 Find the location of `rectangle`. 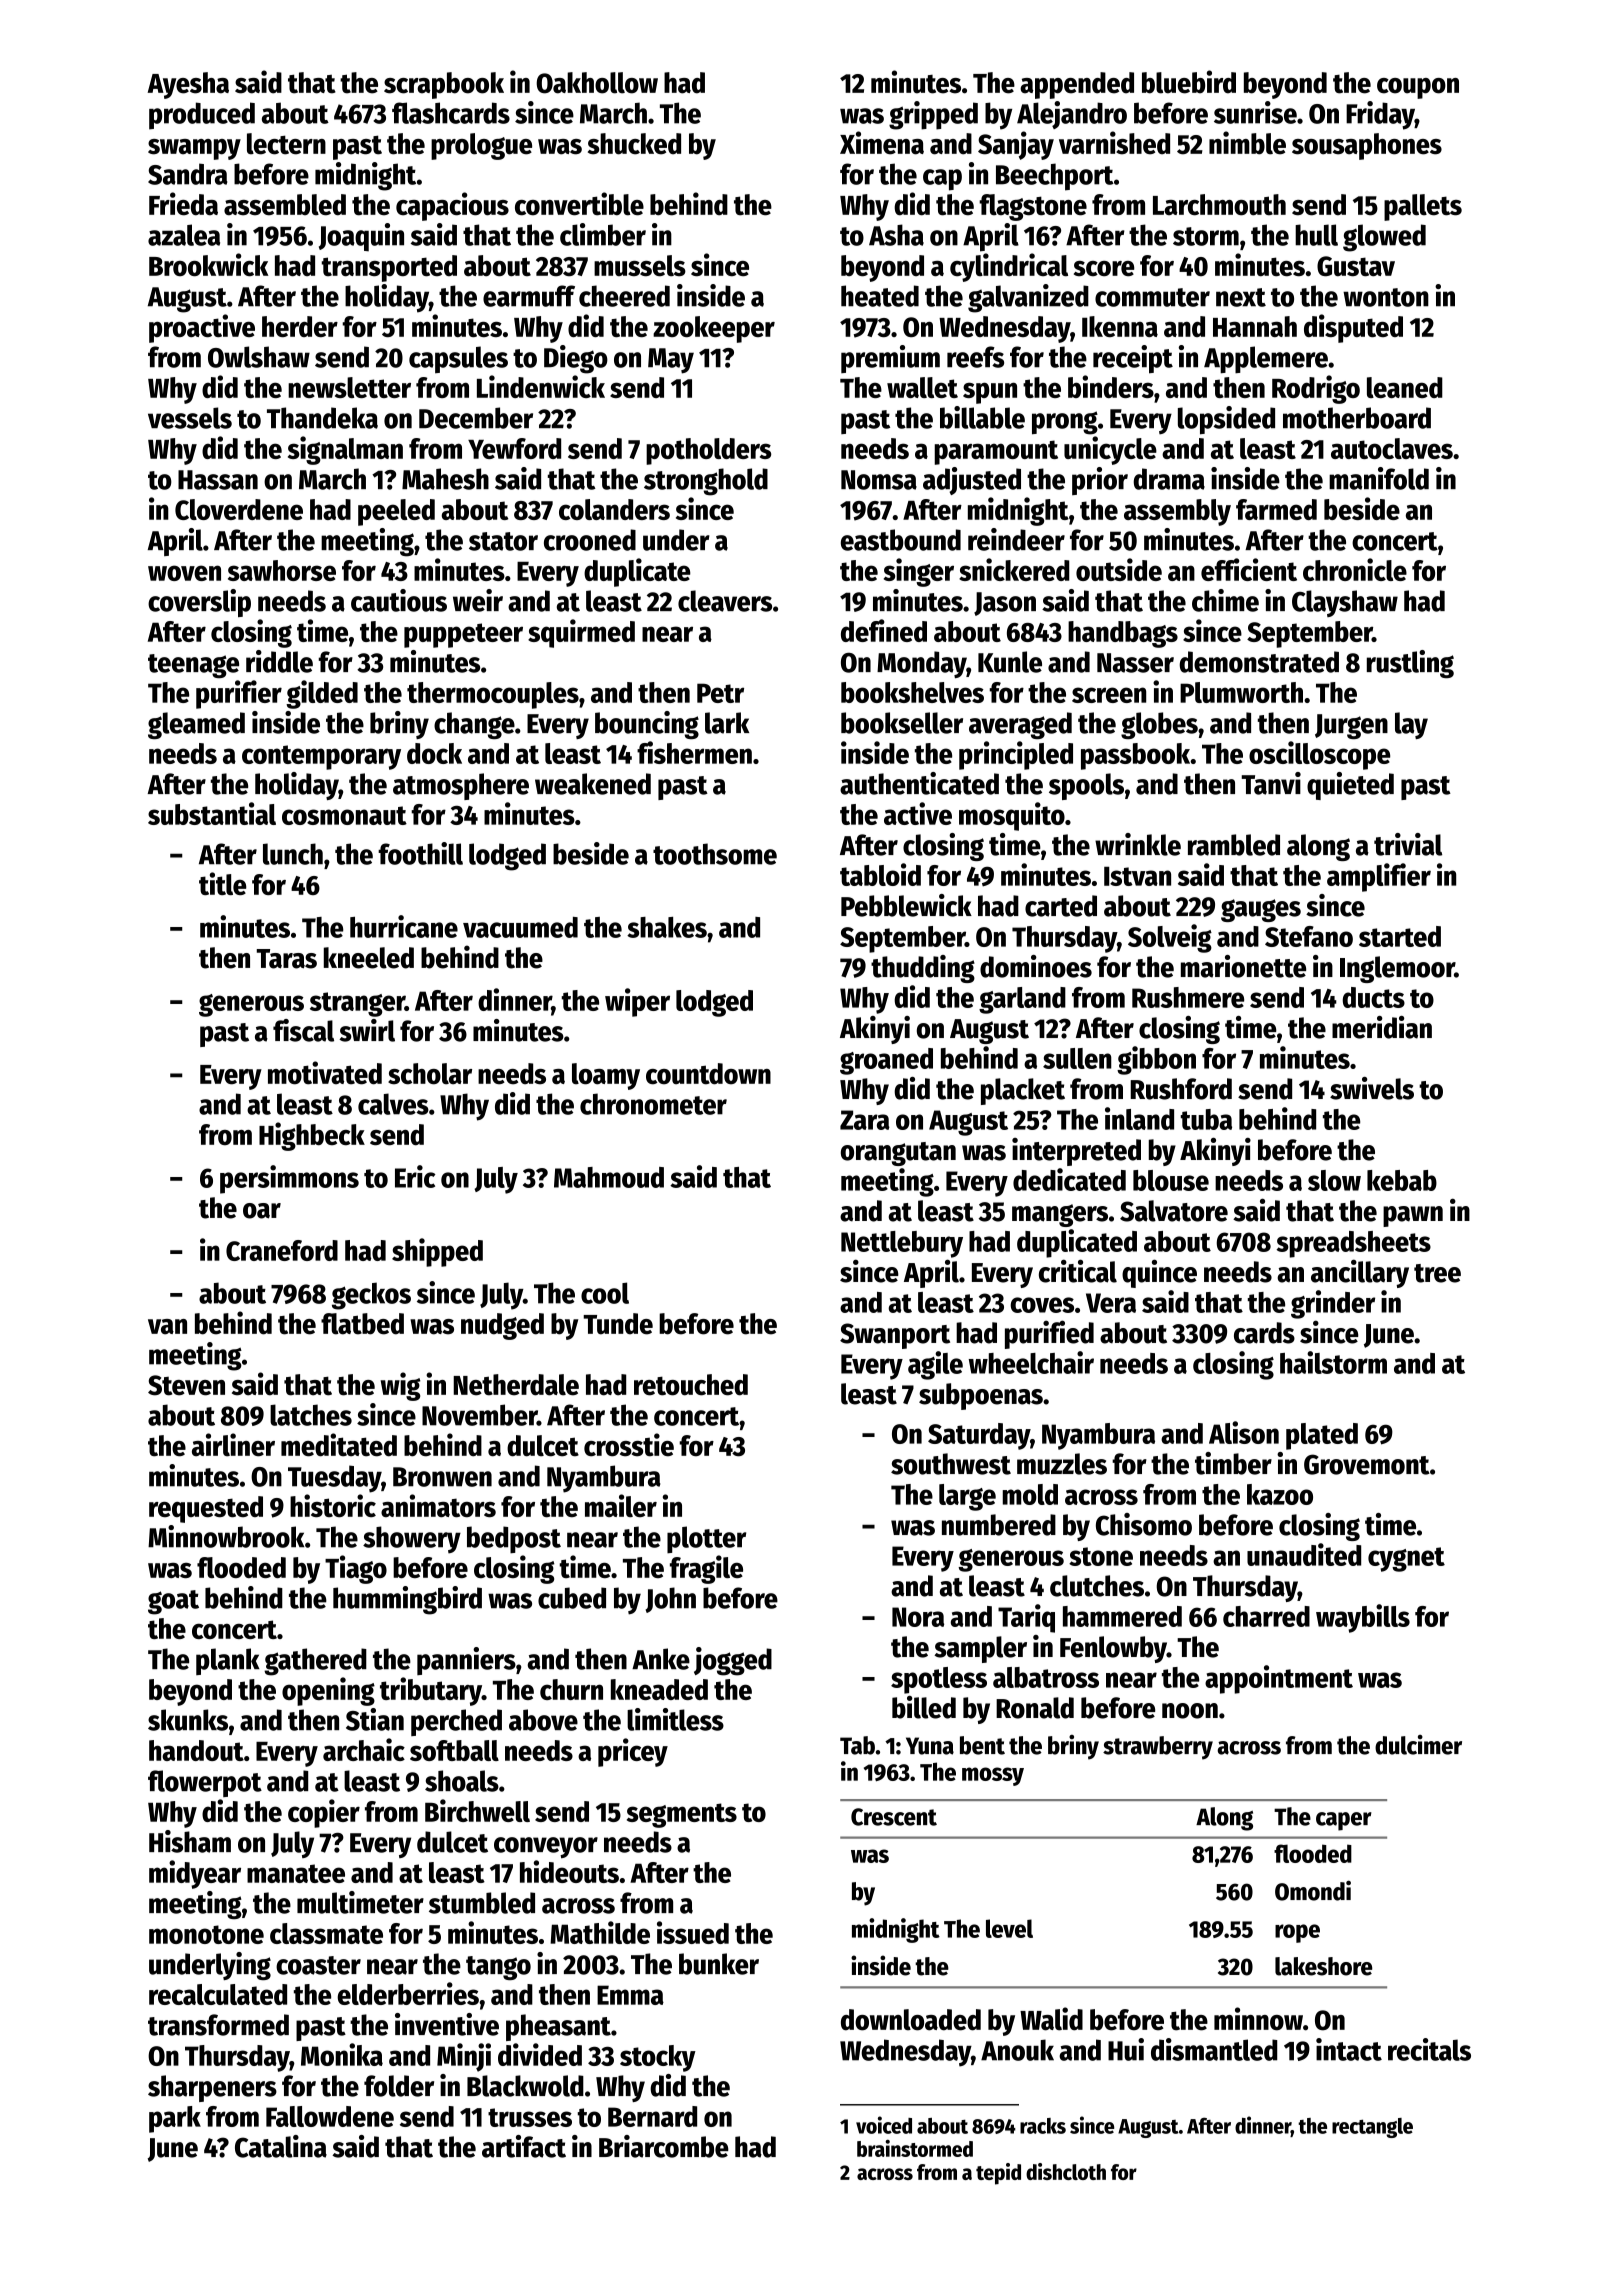

rectangle is located at coordinates (1372, 2128).
